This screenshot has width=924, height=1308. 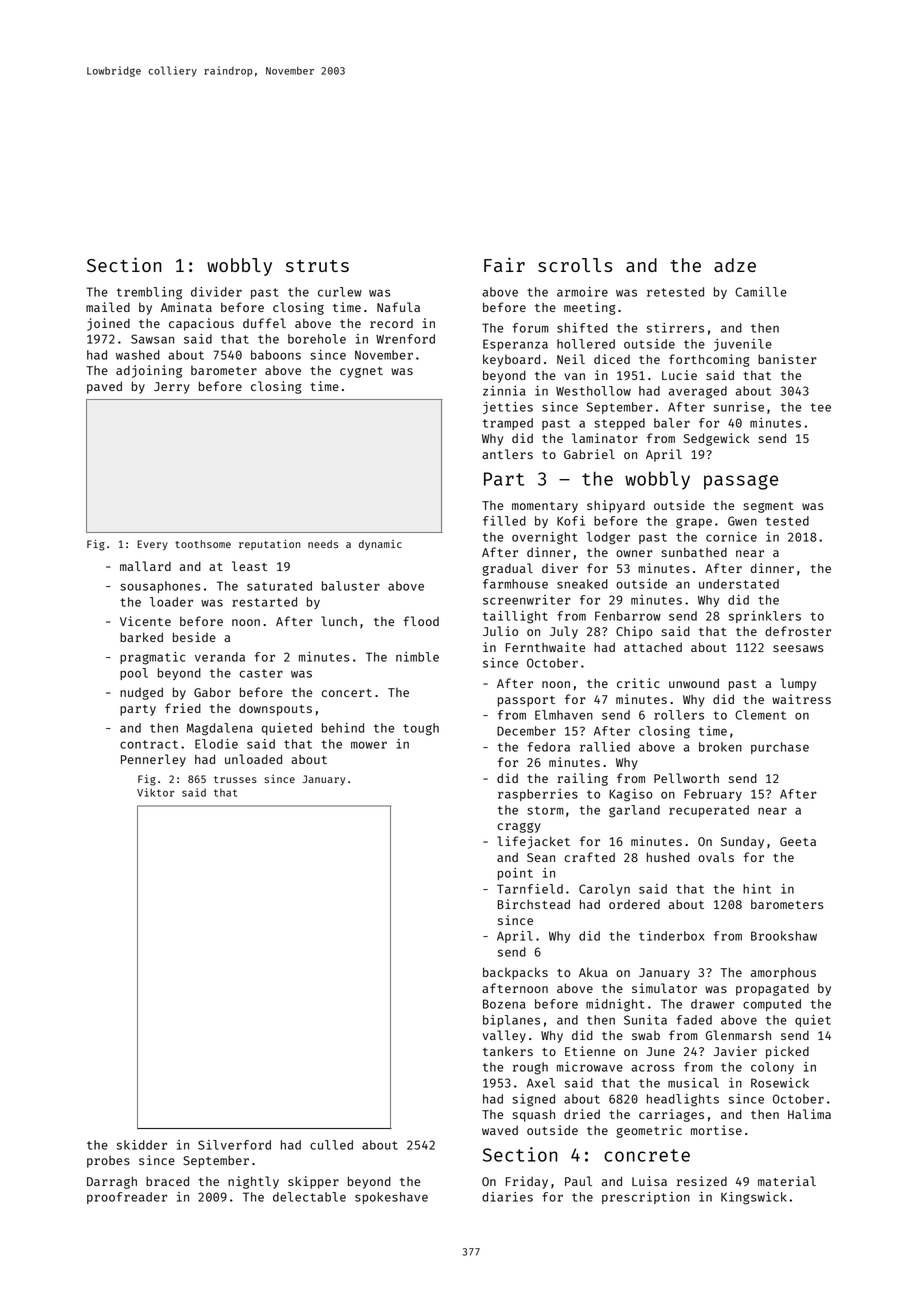 What do you see at coordinates (686, 778) in the screenshot?
I see `Pellworth` at bounding box center [686, 778].
